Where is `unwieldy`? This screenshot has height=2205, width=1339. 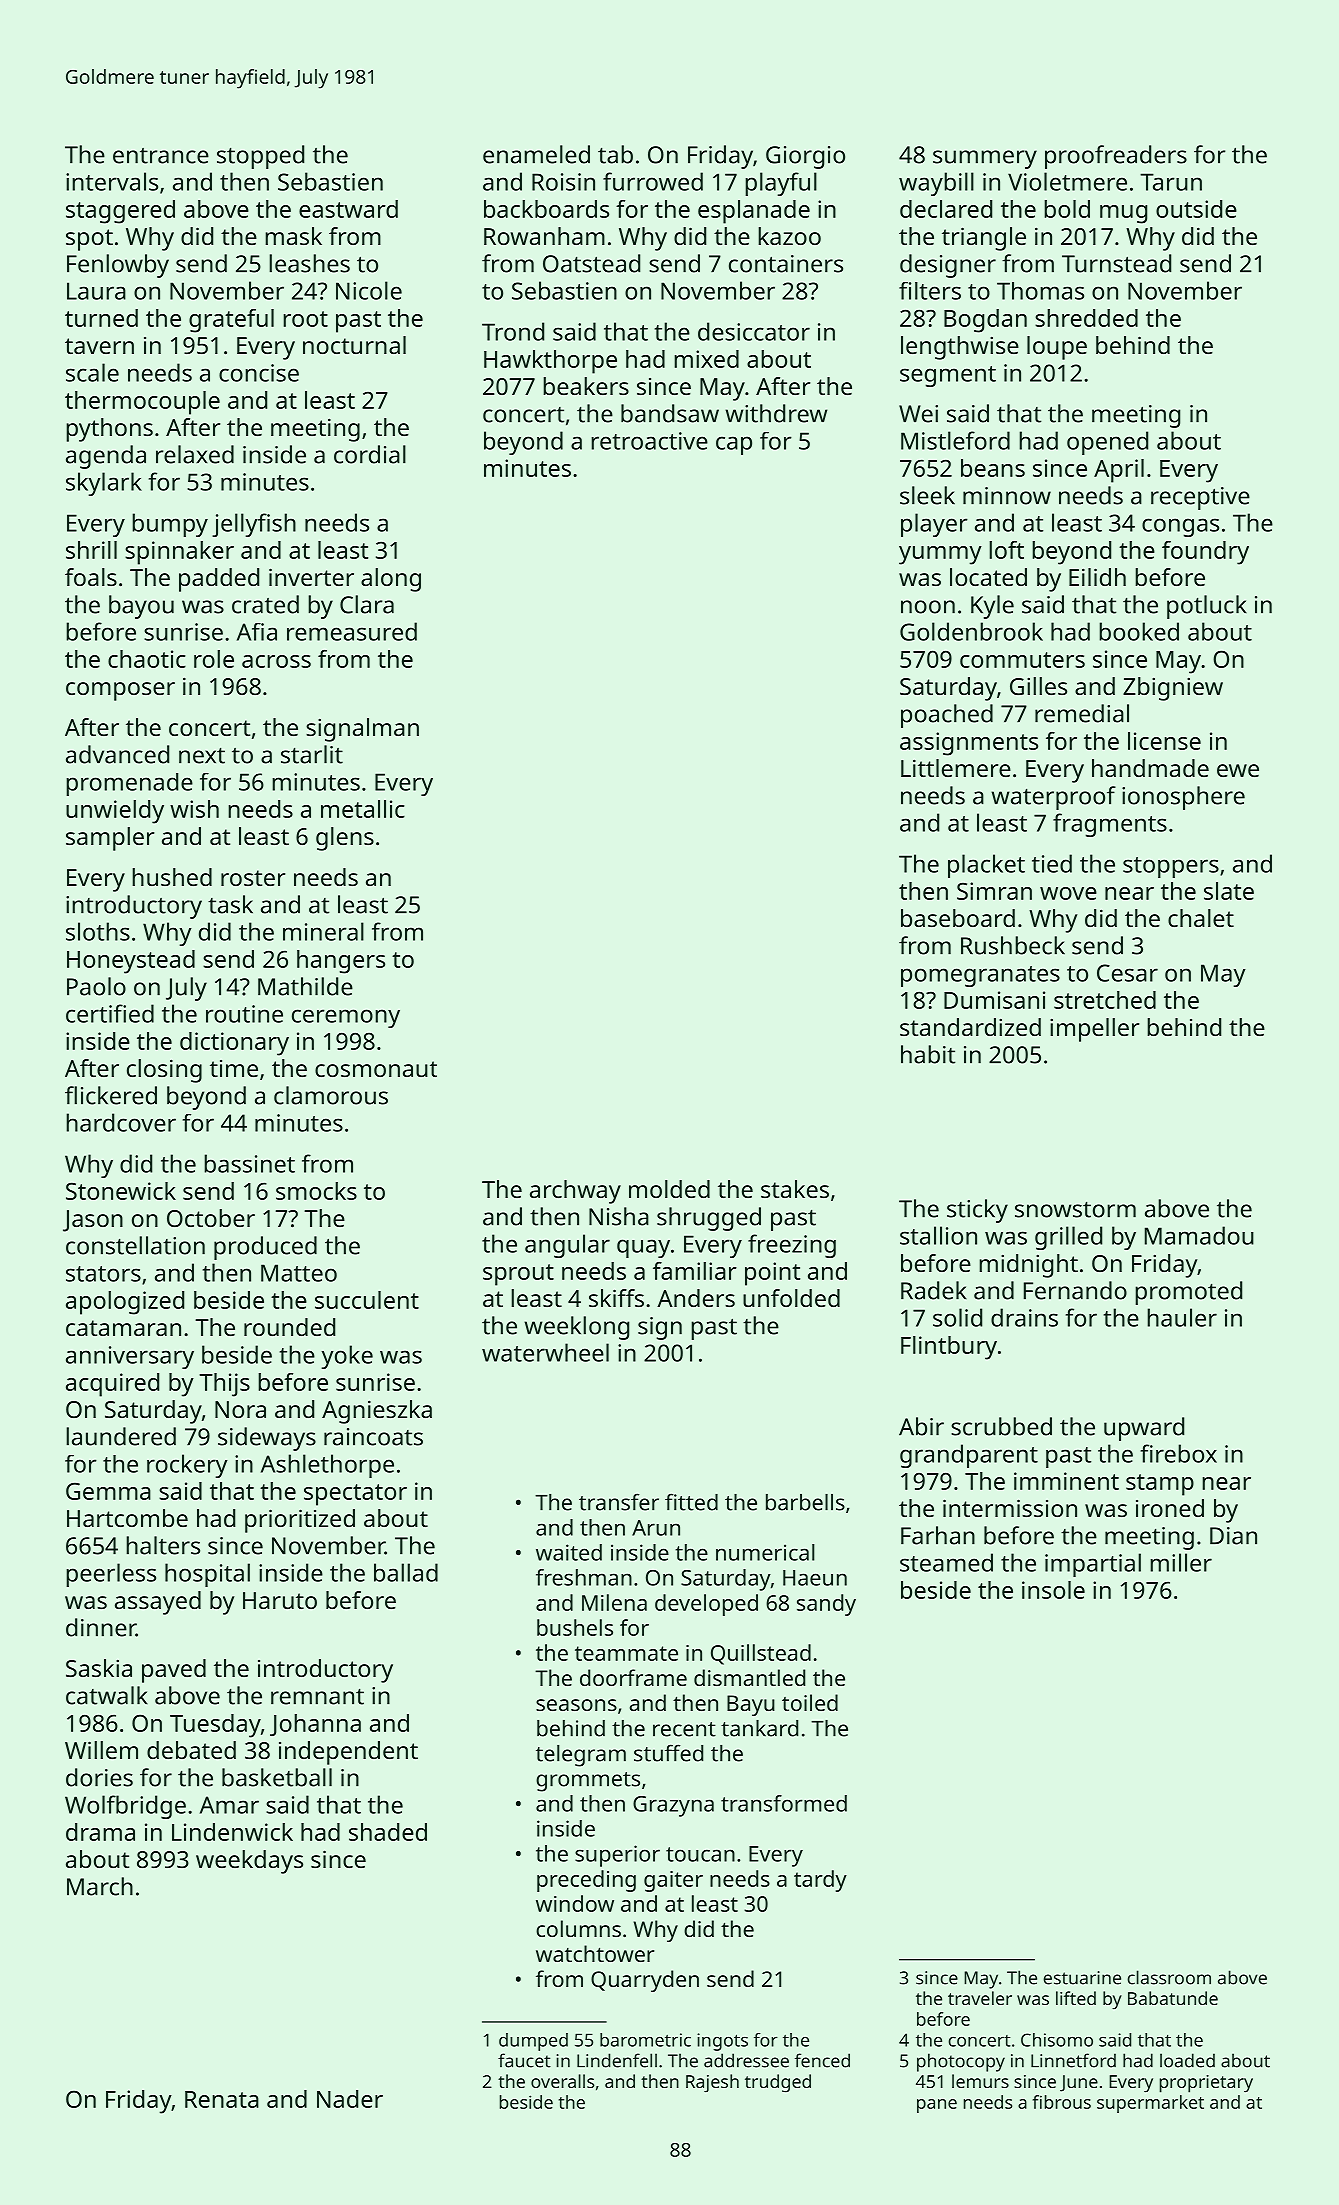
unwieldy is located at coordinates (115, 812).
